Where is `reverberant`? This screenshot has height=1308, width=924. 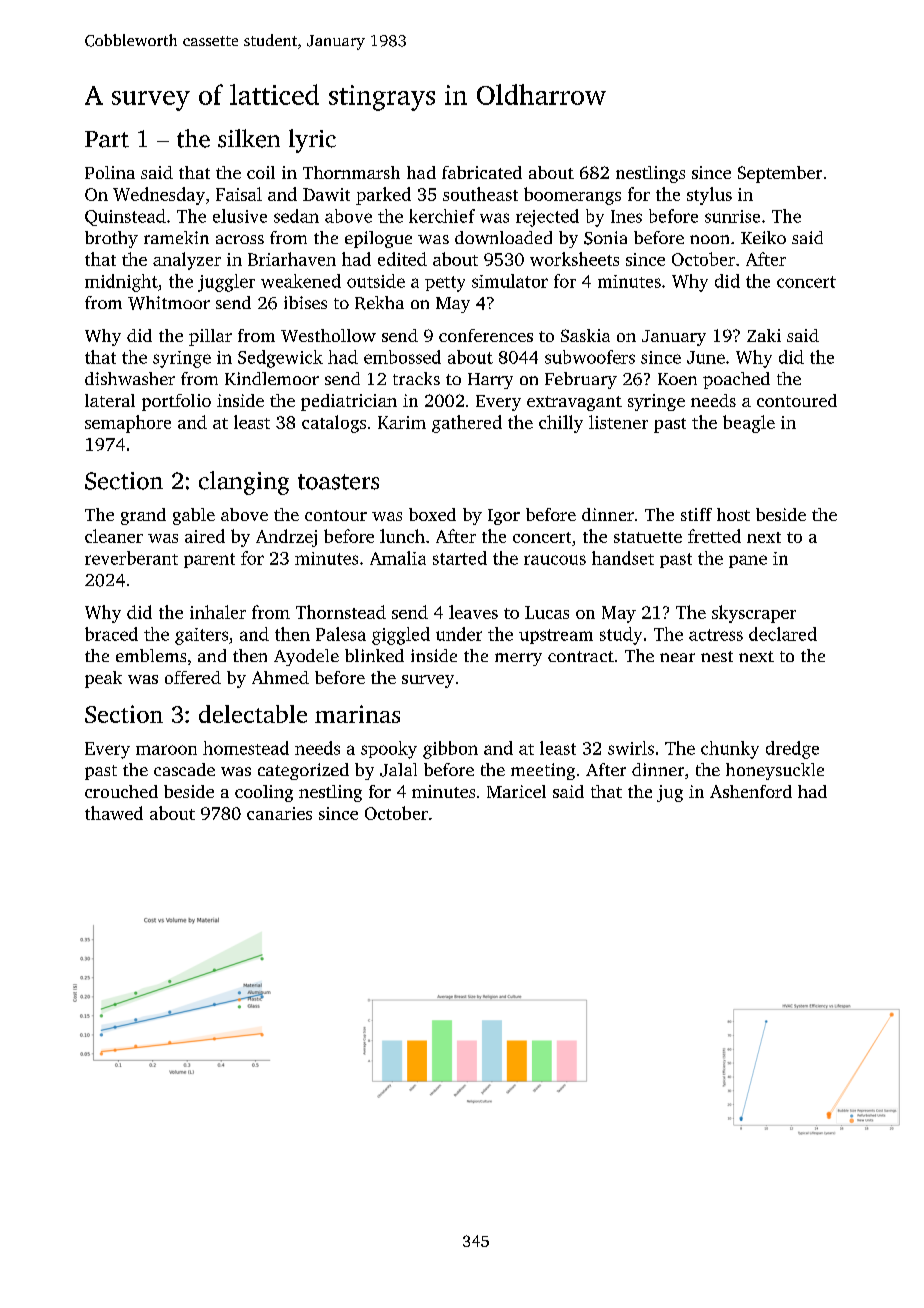 reverberant is located at coordinates (131, 558).
